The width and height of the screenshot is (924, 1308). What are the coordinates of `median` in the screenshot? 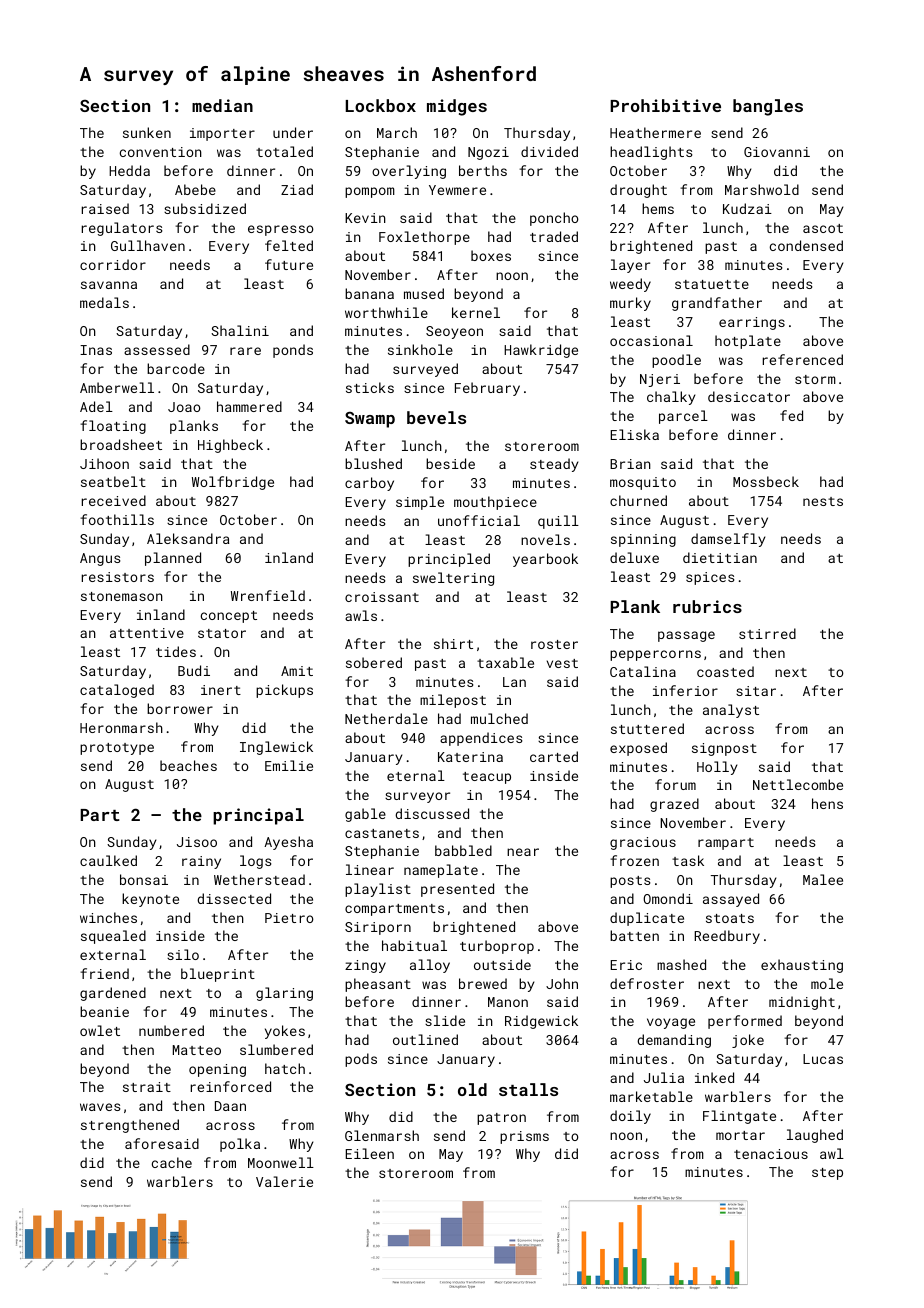 It's located at (222, 105).
